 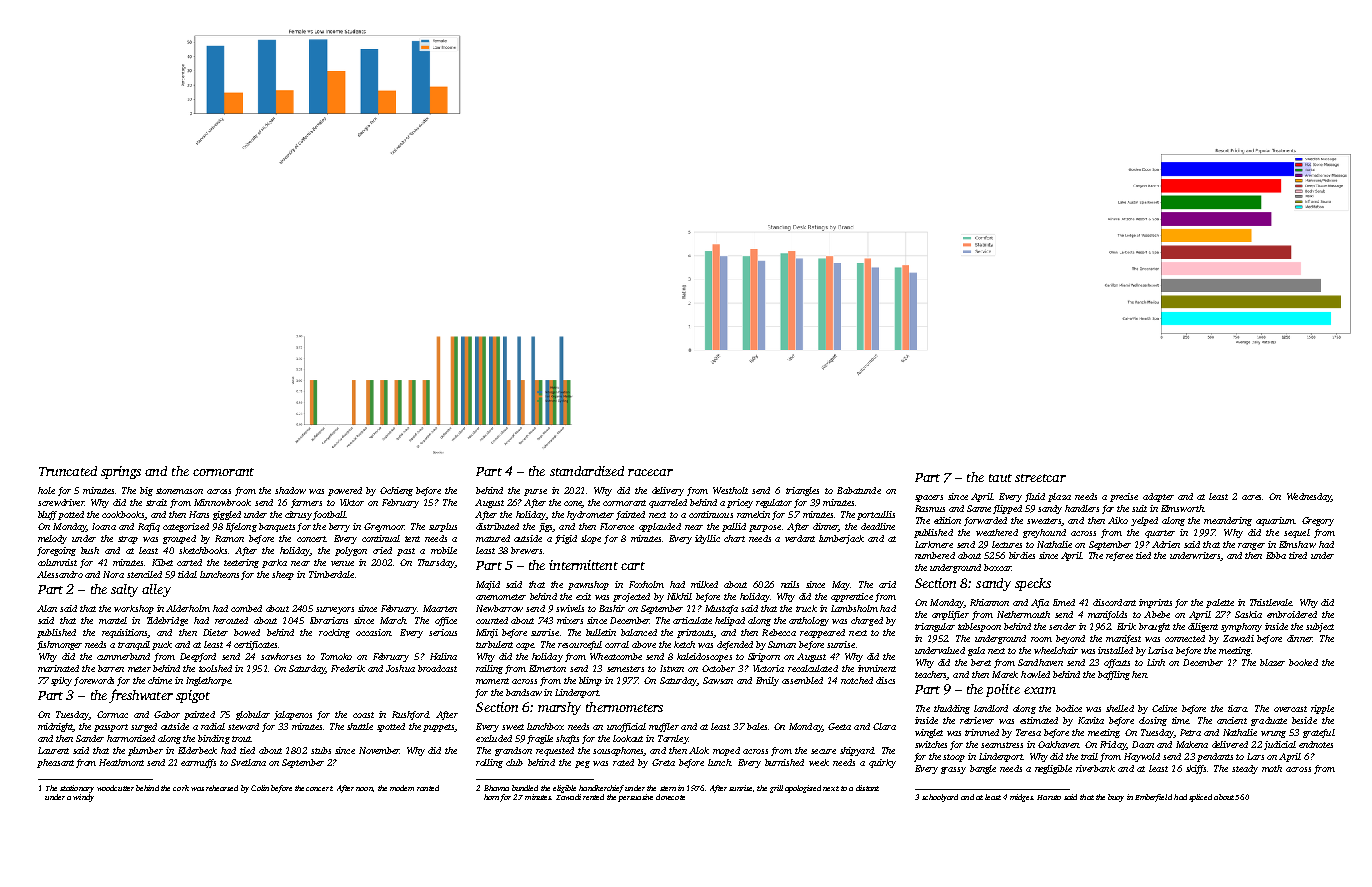 What do you see at coordinates (1000, 478) in the screenshot?
I see `taut` at bounding box center [1000, 478].
